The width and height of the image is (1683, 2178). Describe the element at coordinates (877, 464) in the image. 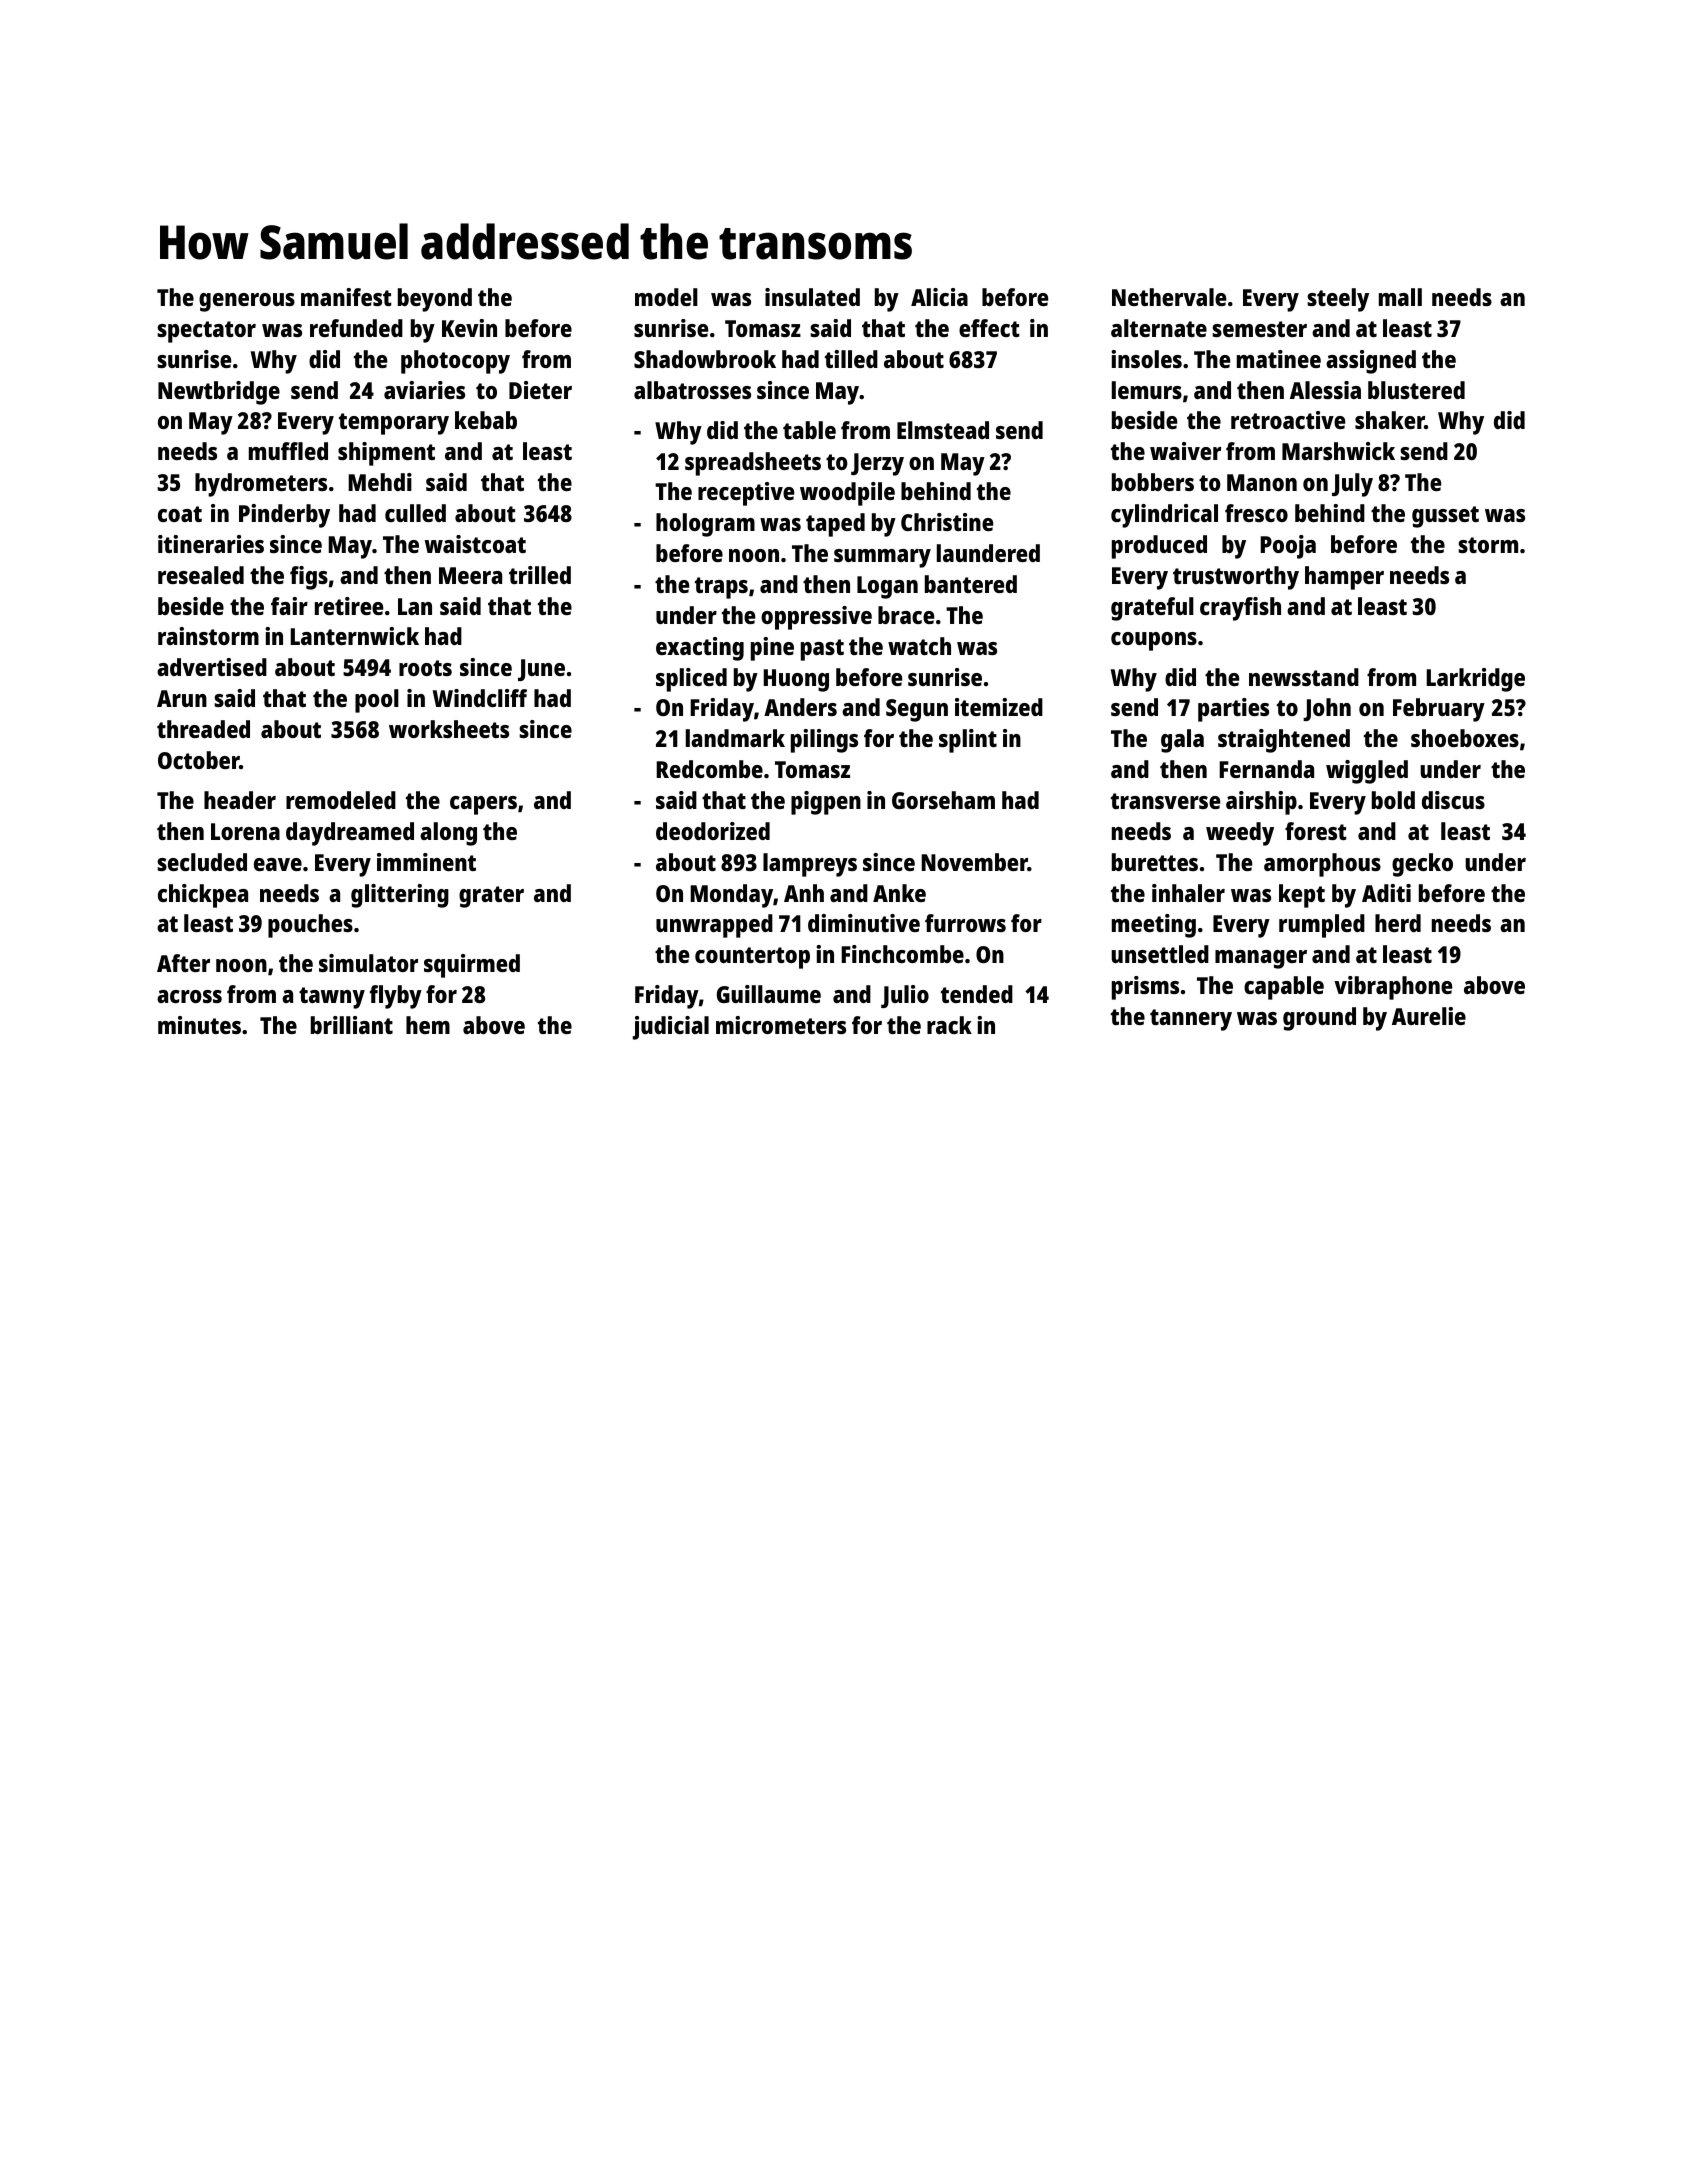

I see `Jerzy` at that location.
